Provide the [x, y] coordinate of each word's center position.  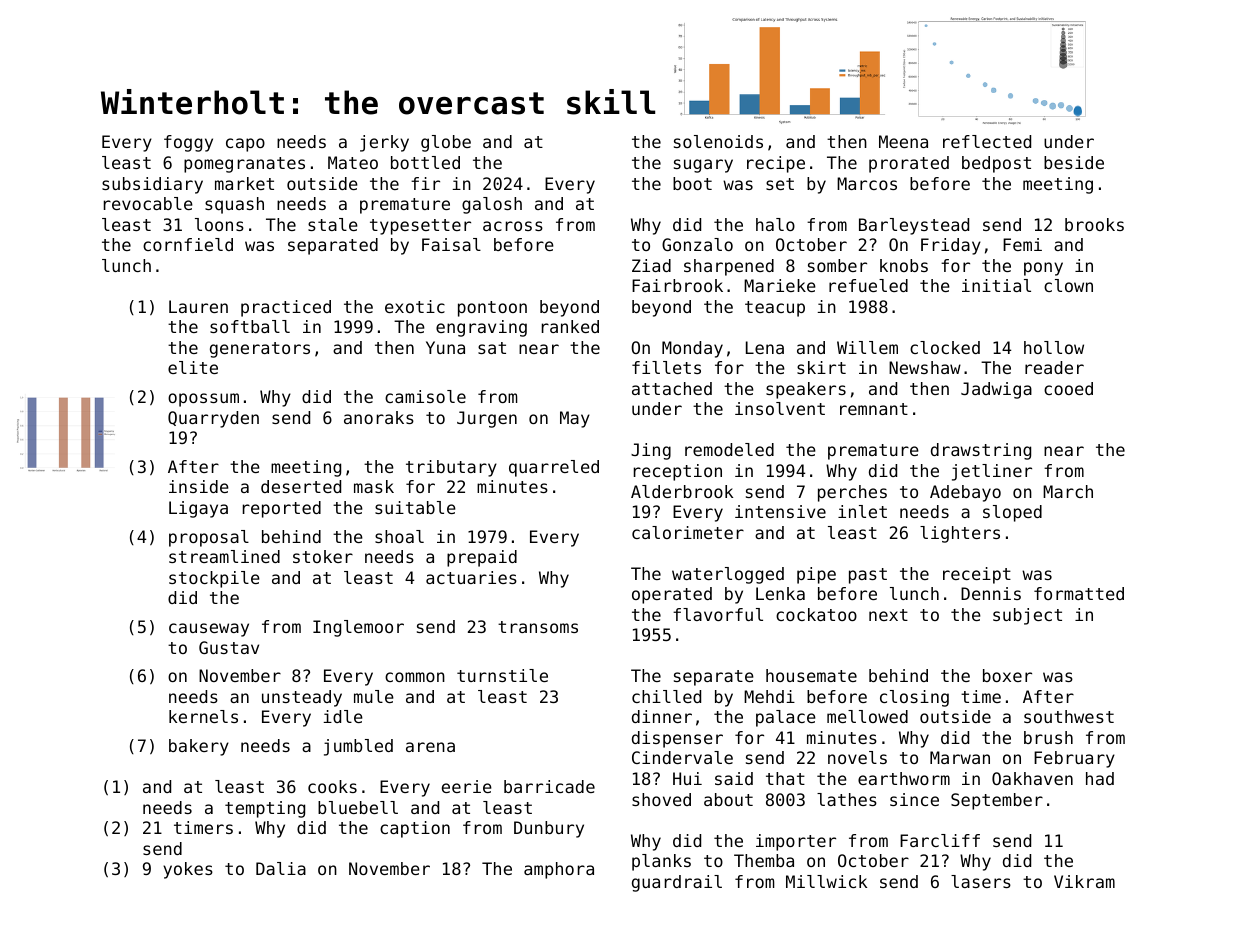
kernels [203, 716]
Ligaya [198, 509]
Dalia [281, 868]
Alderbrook [682, 491]
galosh [492, 205]
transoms [538, 627]
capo [245, 145]
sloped [1012, 513]
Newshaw [925, 367]
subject [1027, 616]
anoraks [379, 417]
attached [672, 388]
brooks [1094, 224]
